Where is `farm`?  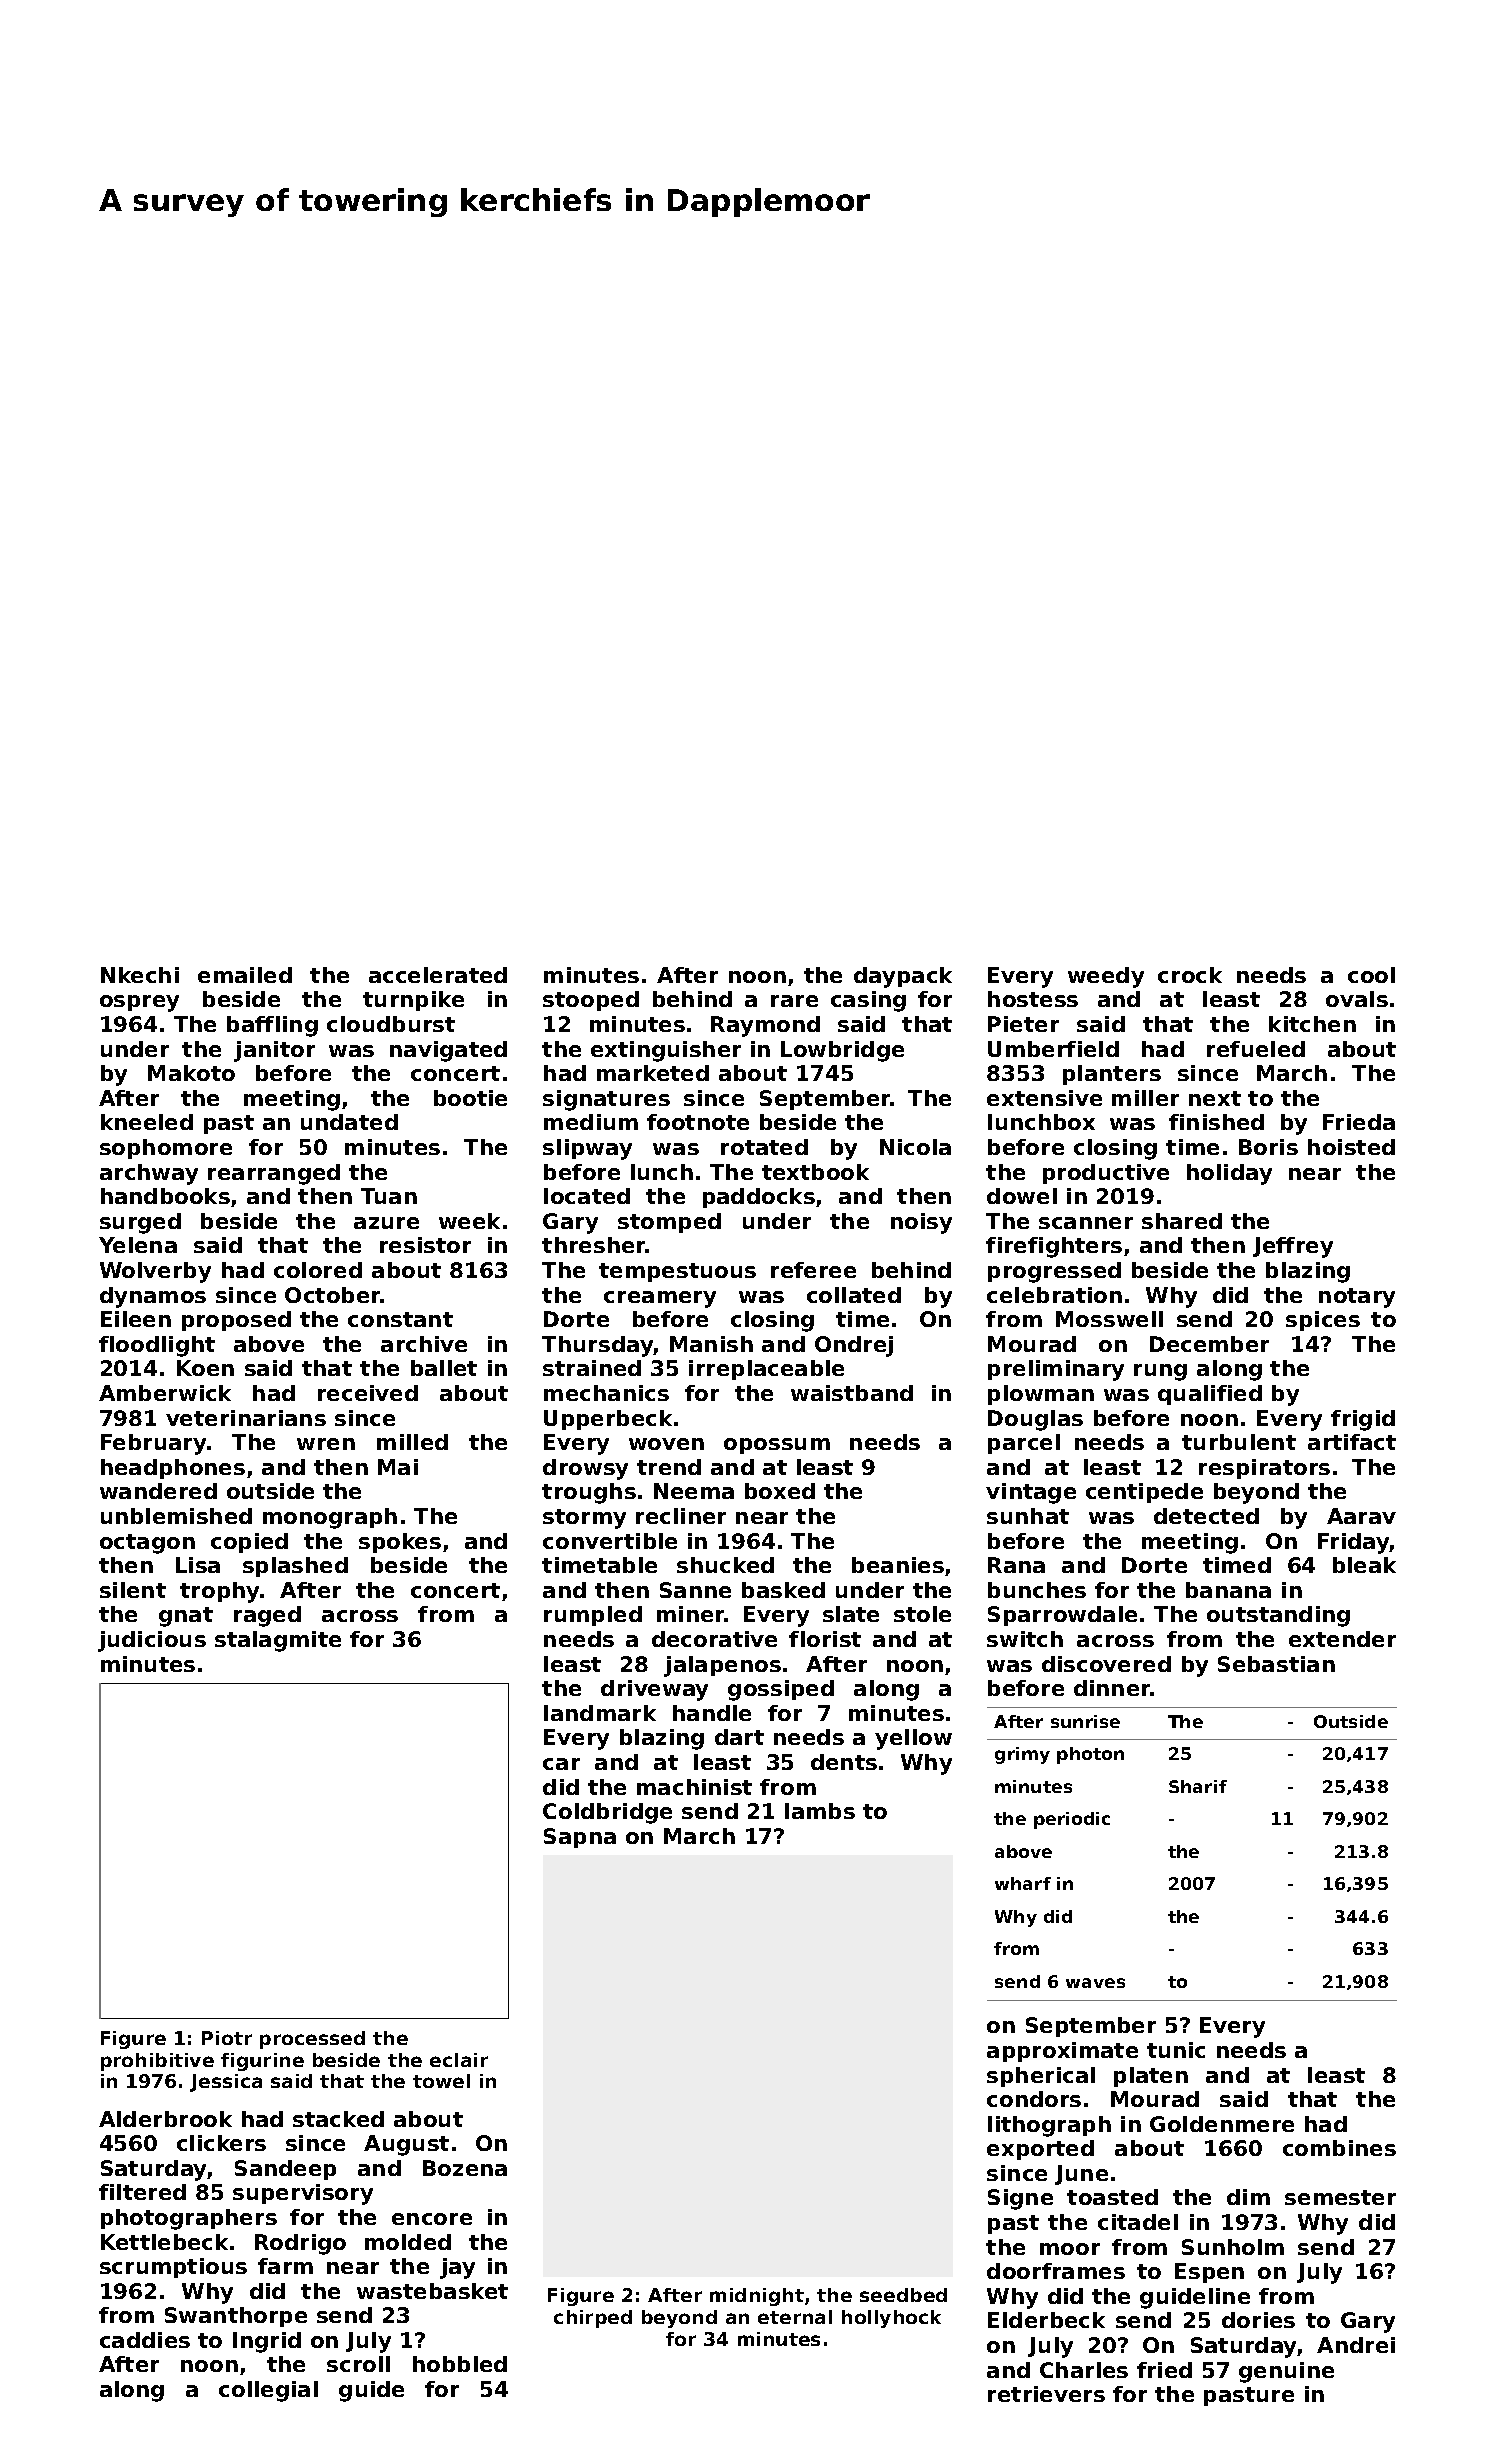
farm is located at coordinates (285, 2266).
